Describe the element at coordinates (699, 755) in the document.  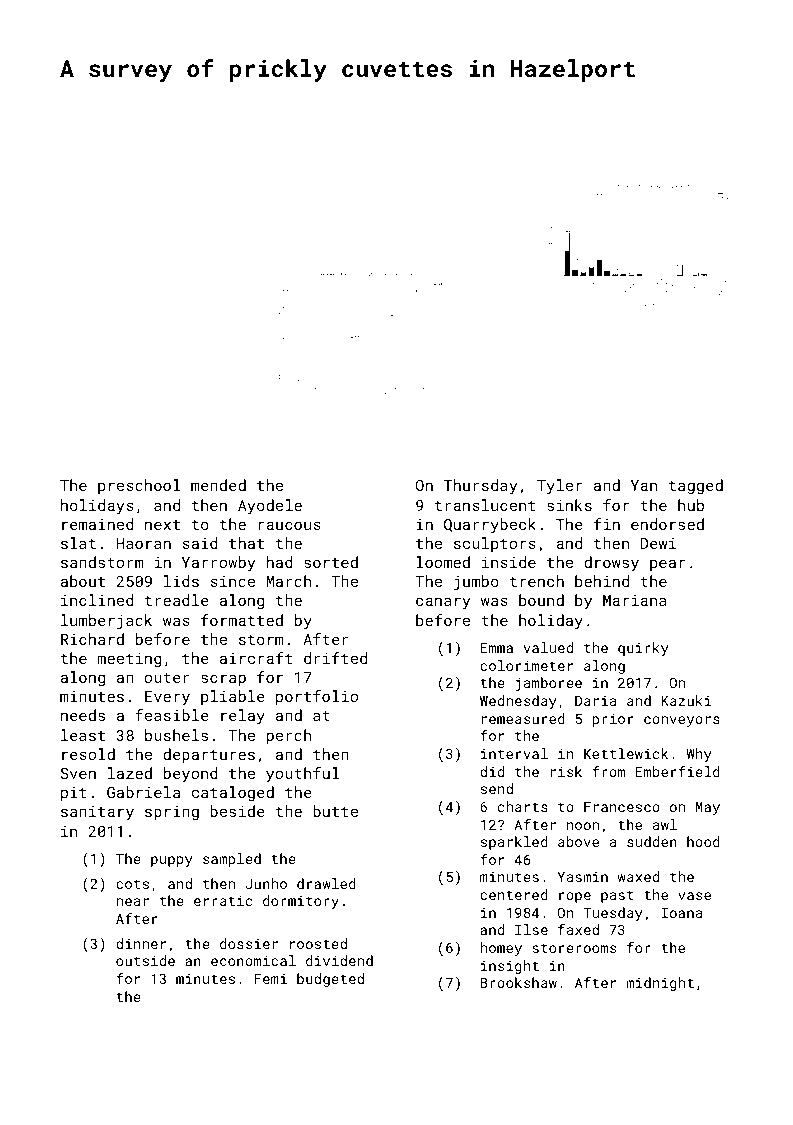
I see `Why` at that location.
